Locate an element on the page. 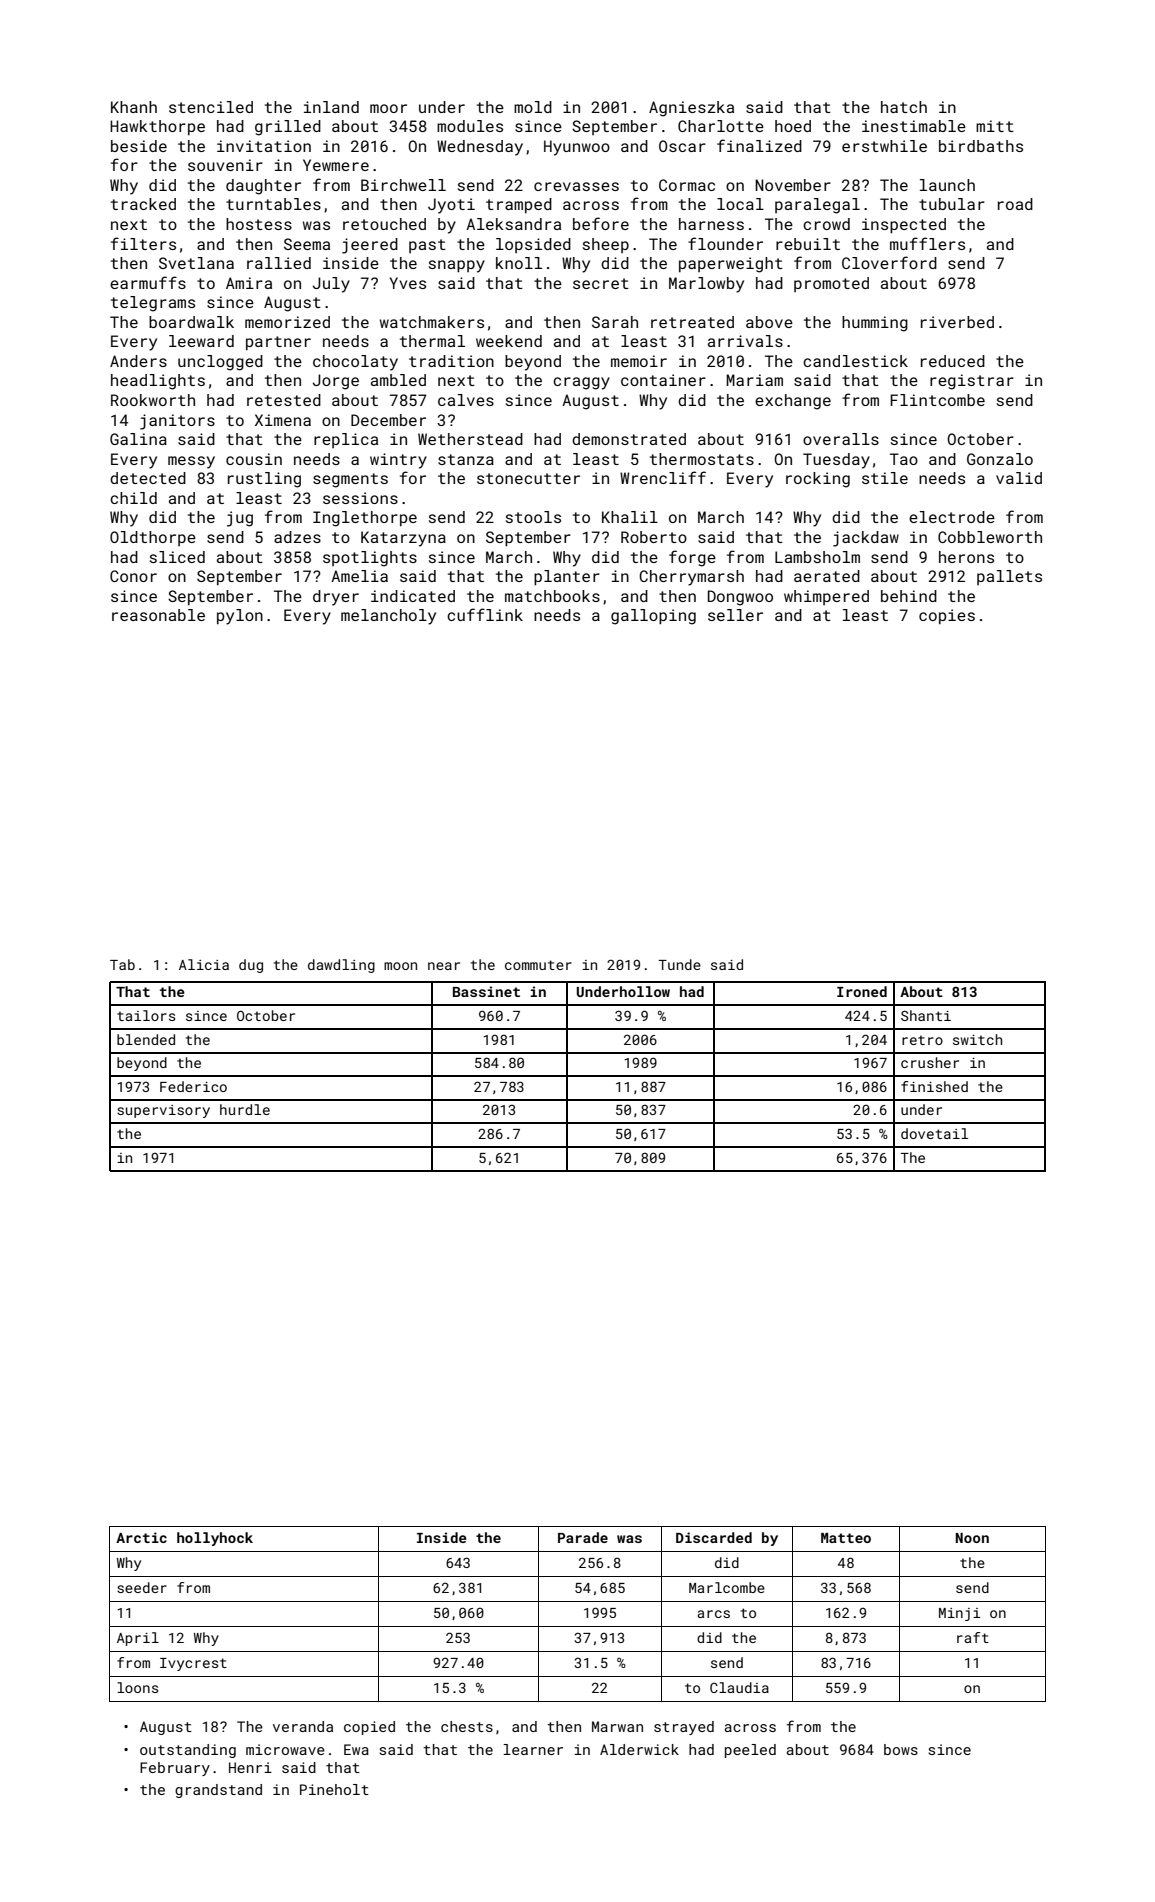 Image resolution: width=1155 pixels, height=1902 pixels. janitors is located at coordinates (177, 422).
